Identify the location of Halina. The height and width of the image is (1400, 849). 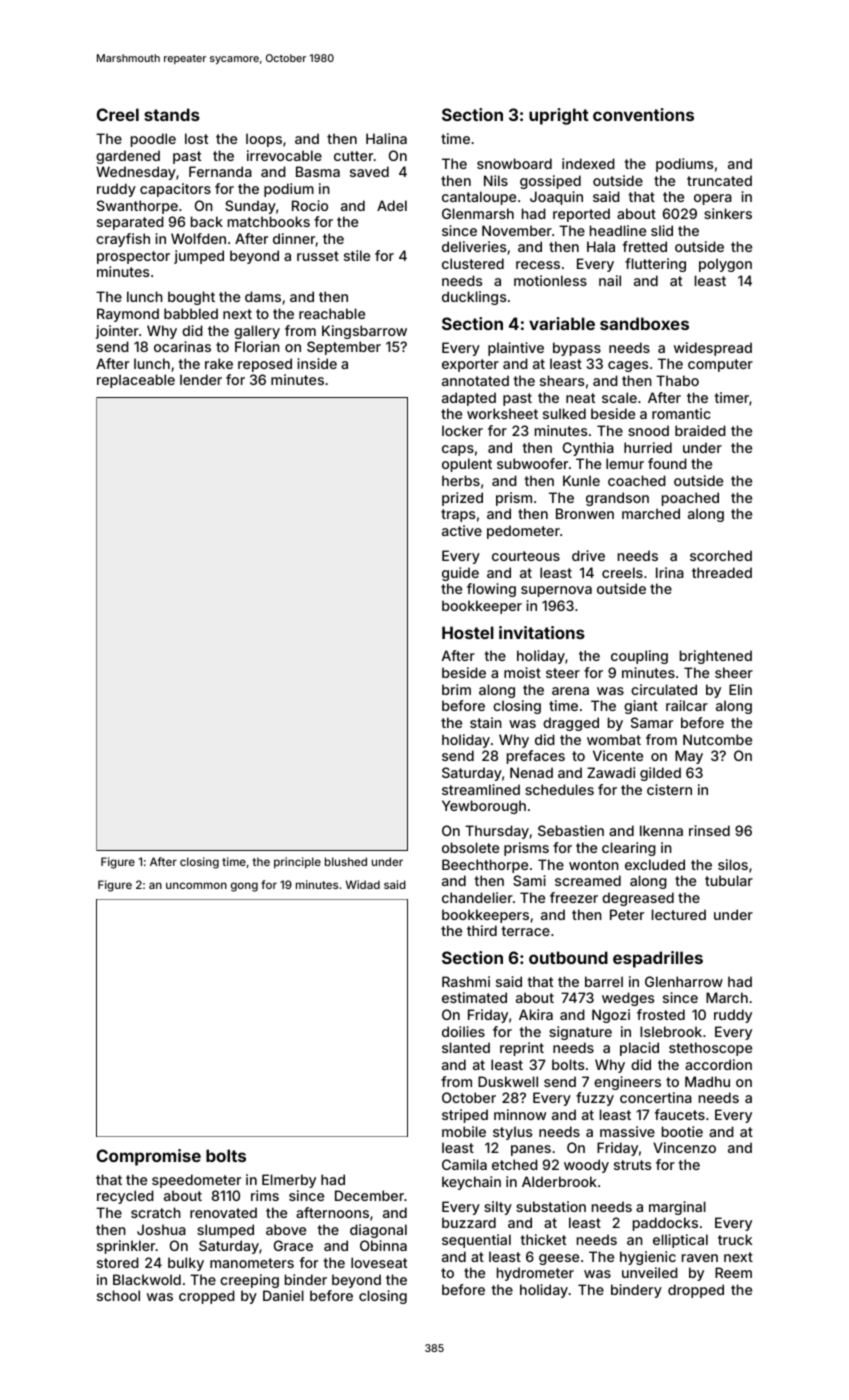
(386, 138).
